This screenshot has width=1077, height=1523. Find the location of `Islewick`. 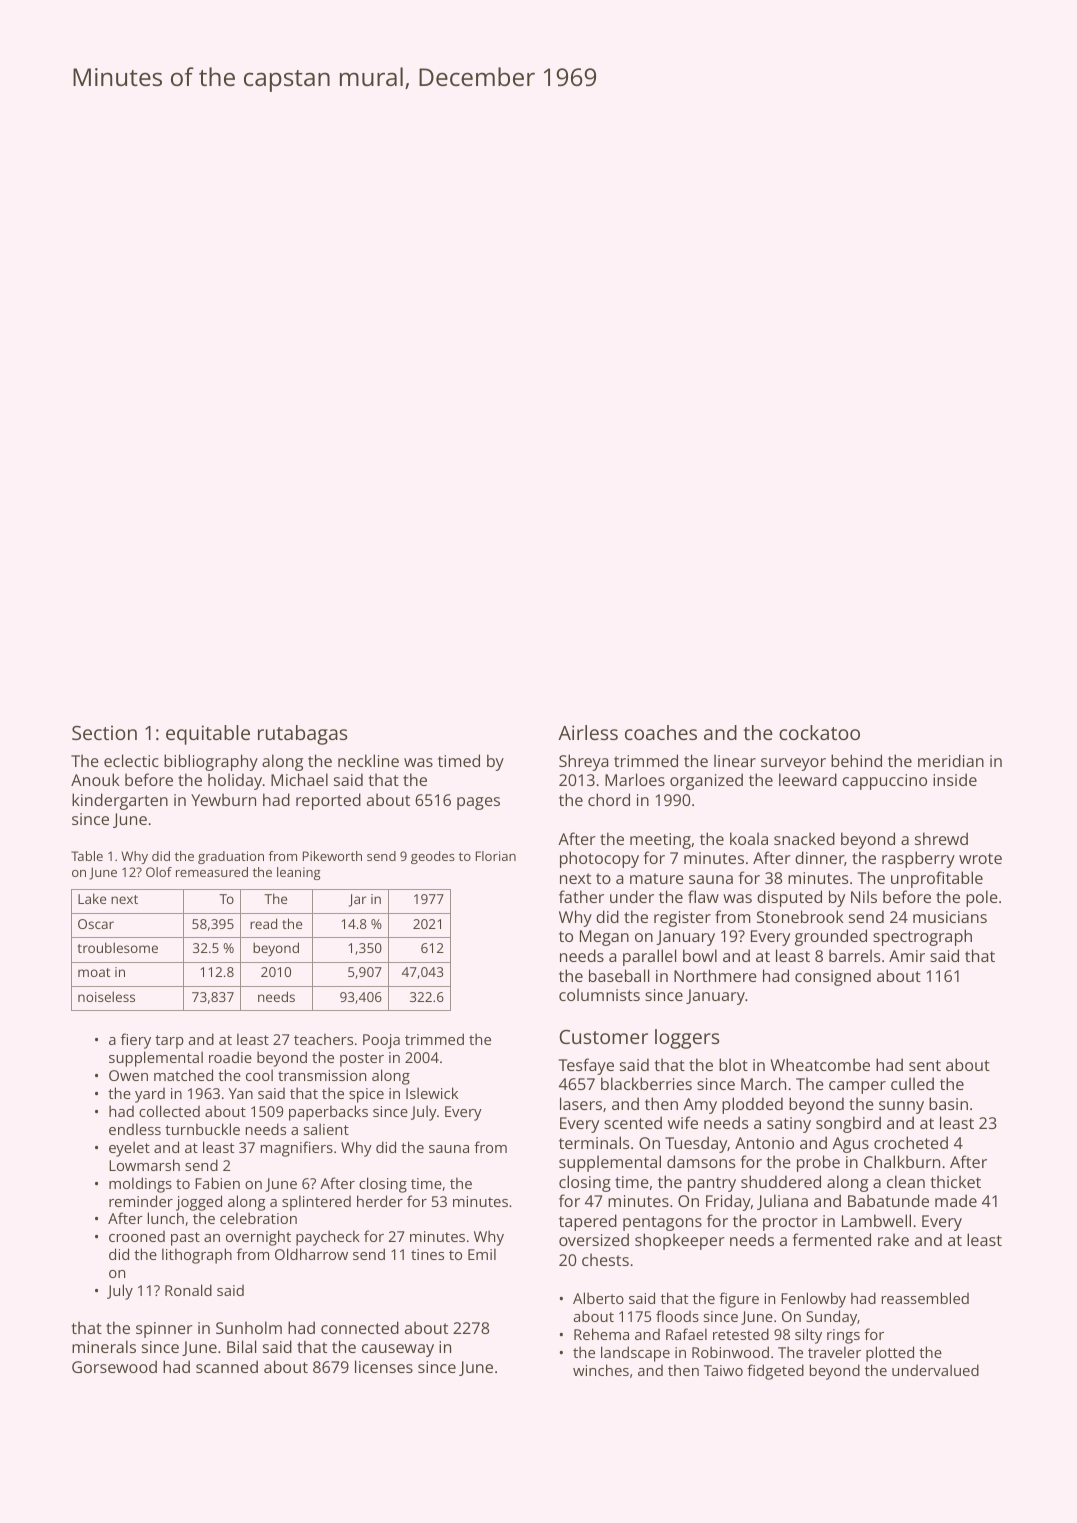

Islewick is located at coordinates (432, 1093).
